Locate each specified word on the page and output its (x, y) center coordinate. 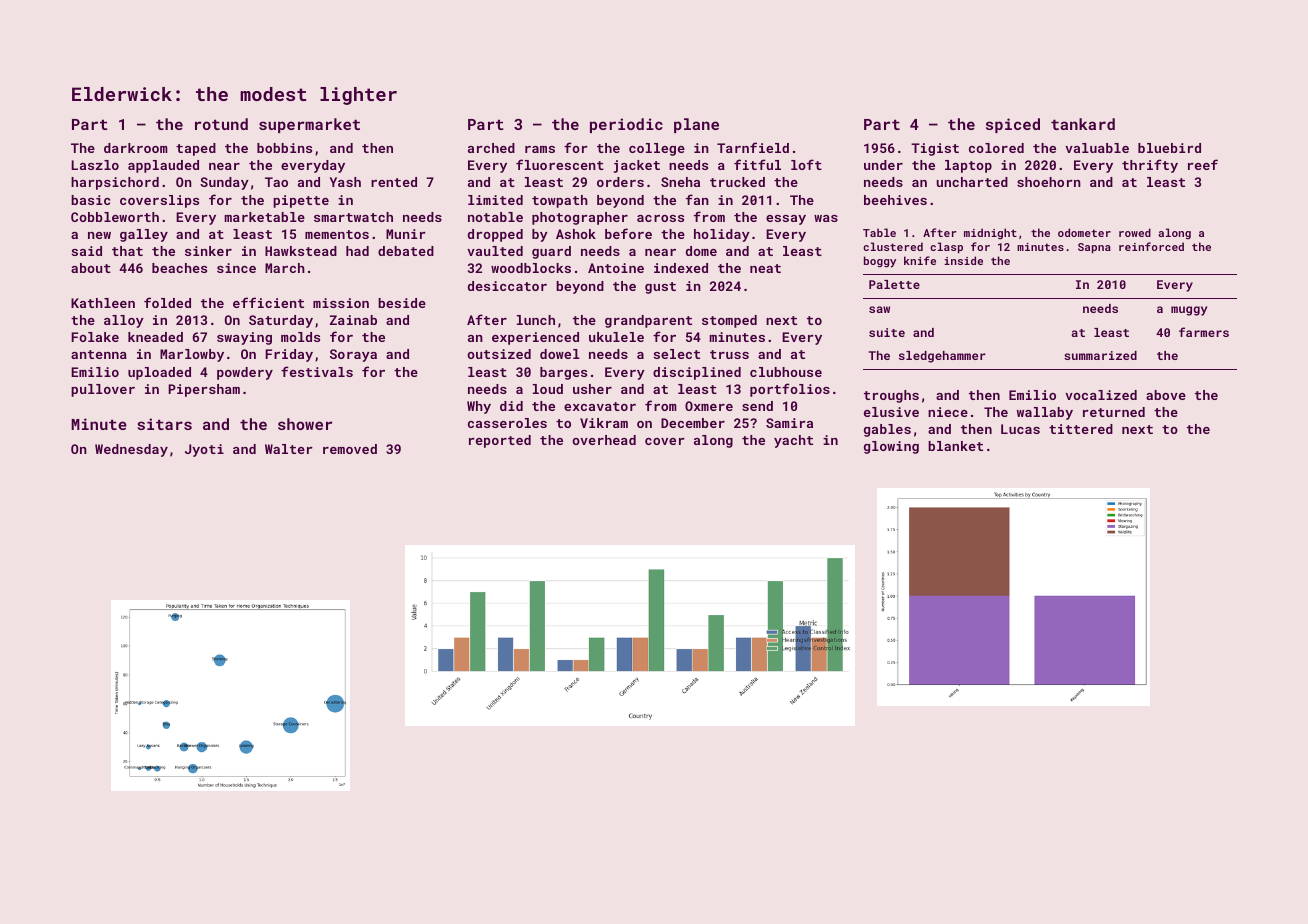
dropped (495, 235)
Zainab (353, 320)
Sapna (1094, 248)
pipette (301, 201)
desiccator (507, 286)
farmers (1204, 332)
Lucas (1020, 429)
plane (696, 125)
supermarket (309, 125)
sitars (164, 424)
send (757, 406)
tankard (1083, 124)
